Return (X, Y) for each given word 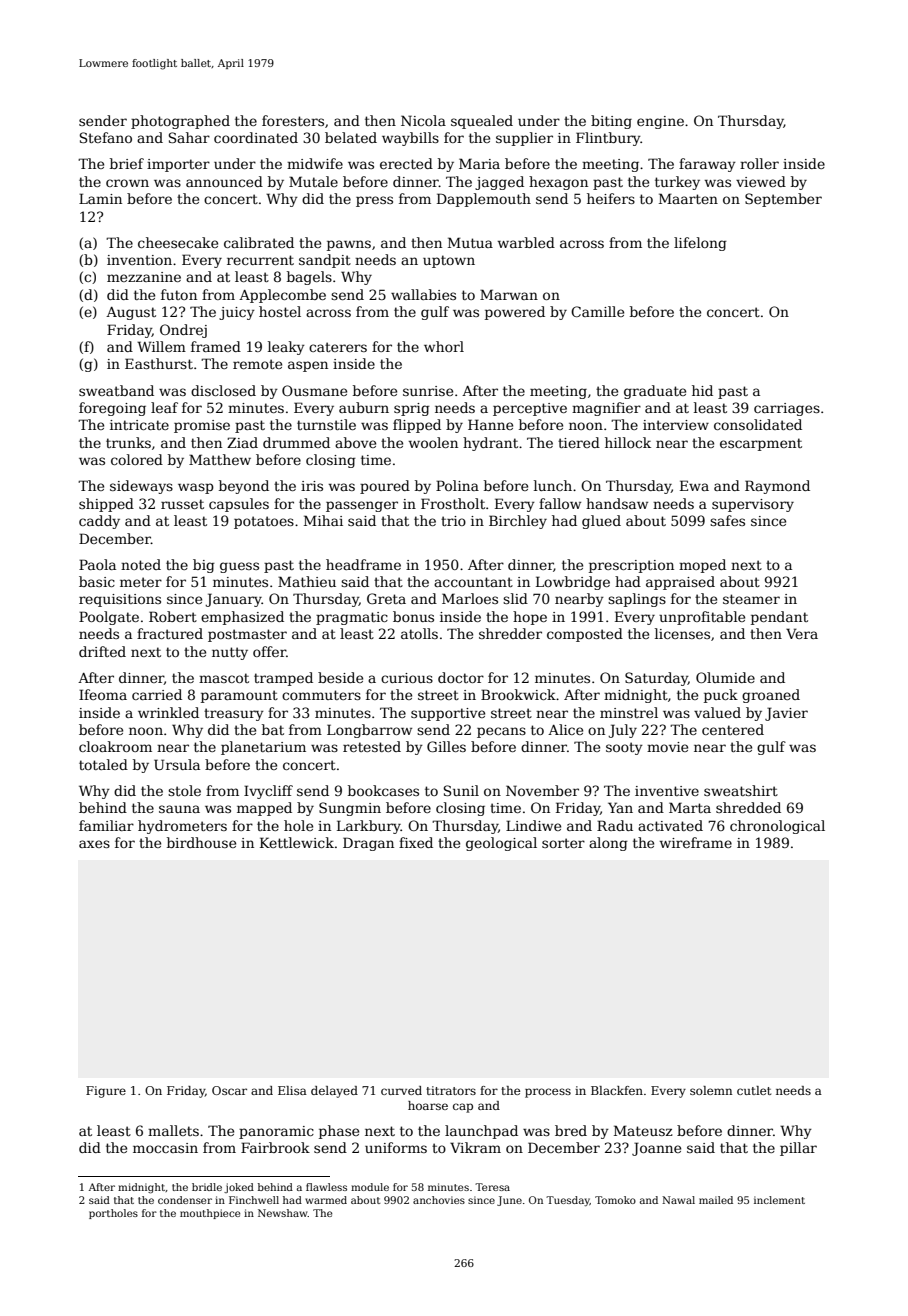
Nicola (423, 120)
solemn (711, 1090)
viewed (761, 181)
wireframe (696, 842)
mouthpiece (210, 1214)
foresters (293, 120)
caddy (99, 522)
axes (94, 844)
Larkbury (369, 827)
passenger (362, 506)
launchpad (481, 1132)
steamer (751, 599)
